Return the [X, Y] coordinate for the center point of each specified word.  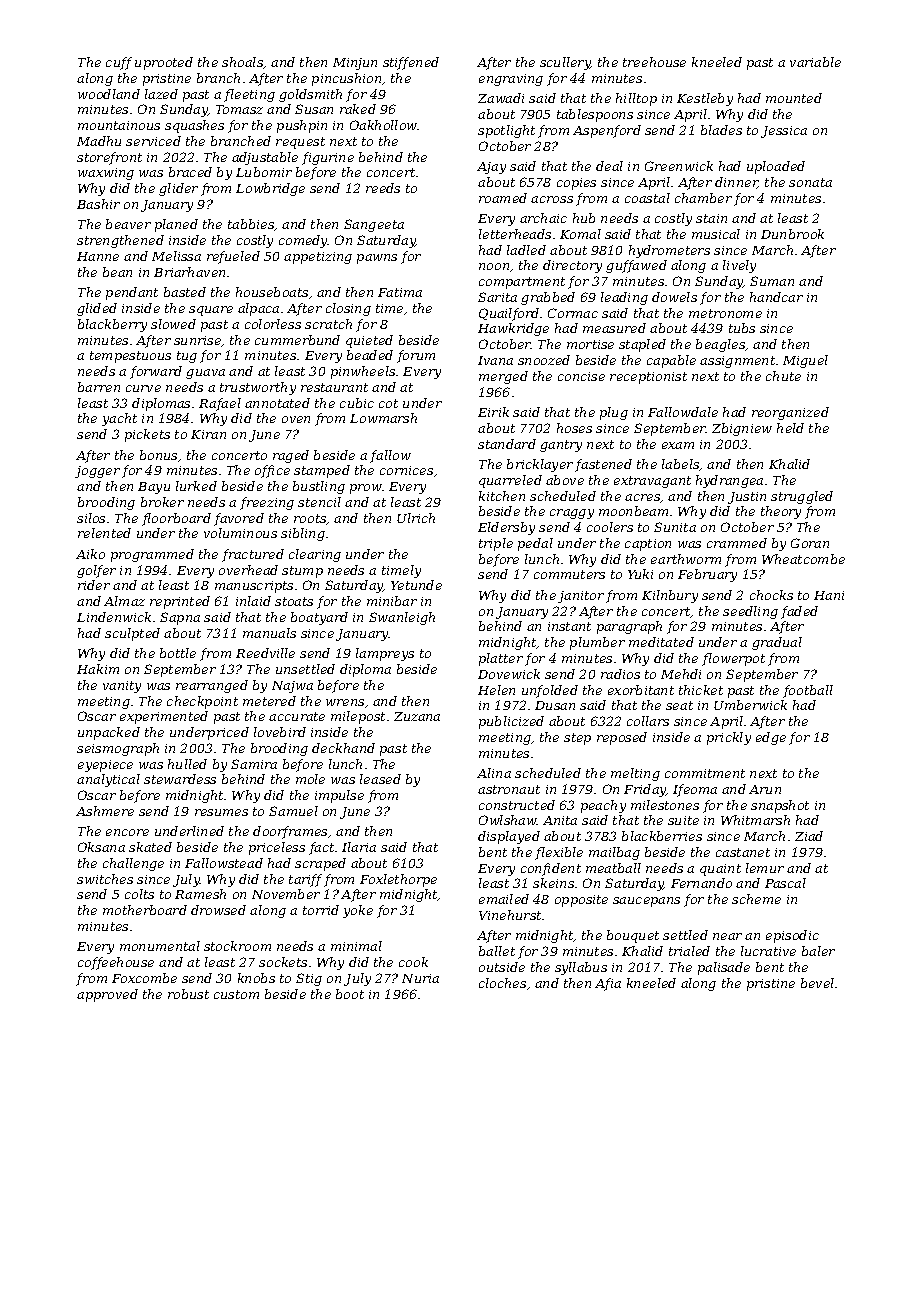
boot [350, 994]
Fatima [400, 292]
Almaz [124, 601]
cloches [502, 983]
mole [310, 779]
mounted [794, 98]
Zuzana [417, 716]
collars [648, 721]
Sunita [675, 527]
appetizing [318, 258]
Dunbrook [792, 234]
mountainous [119, 125]
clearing [315, 555]
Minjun [355, 64]
